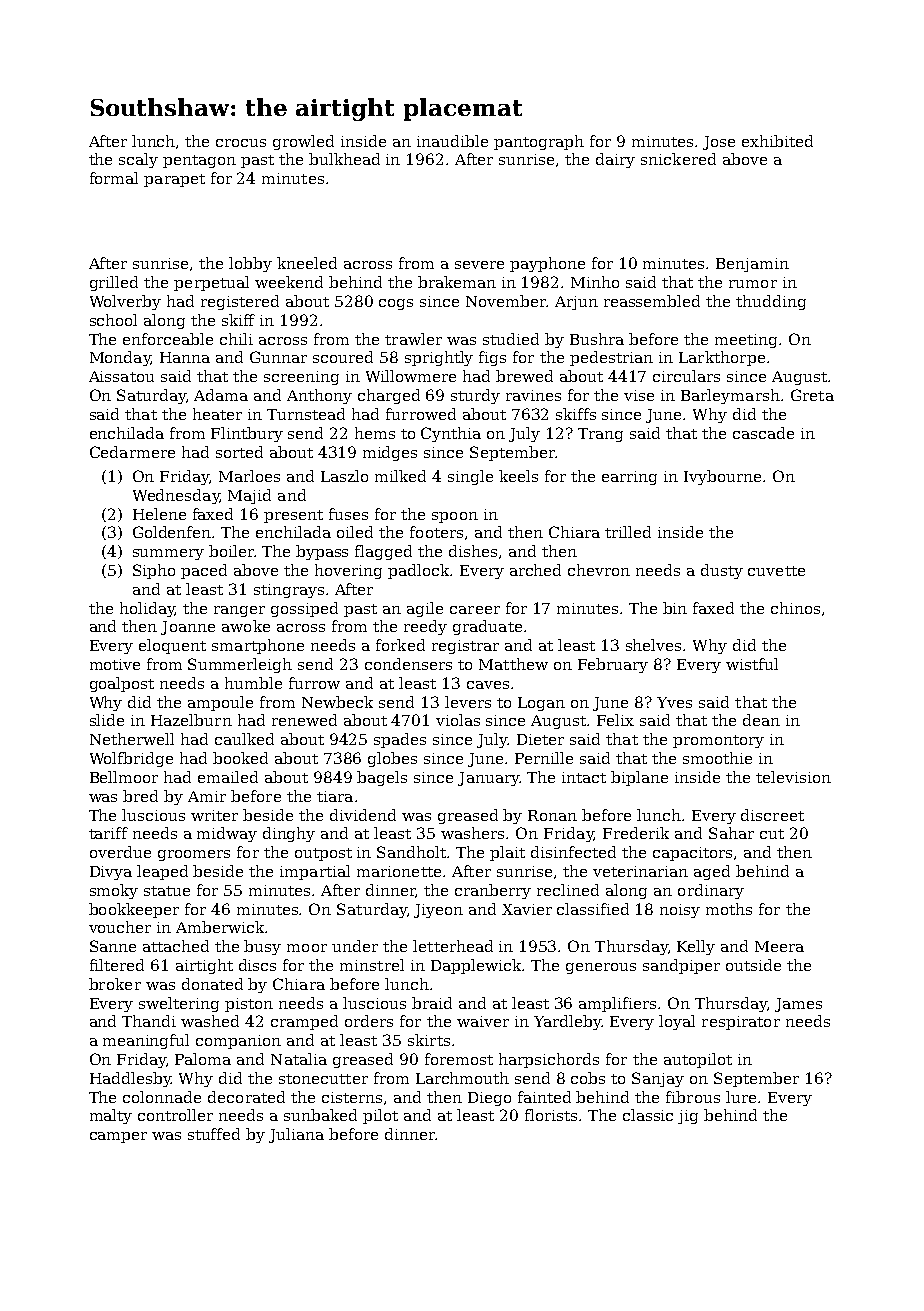 This screenshot has width=924, height=1311. Describe the element at coordinates (763, 433) in the screenshot. I see `cascade` at that location.
